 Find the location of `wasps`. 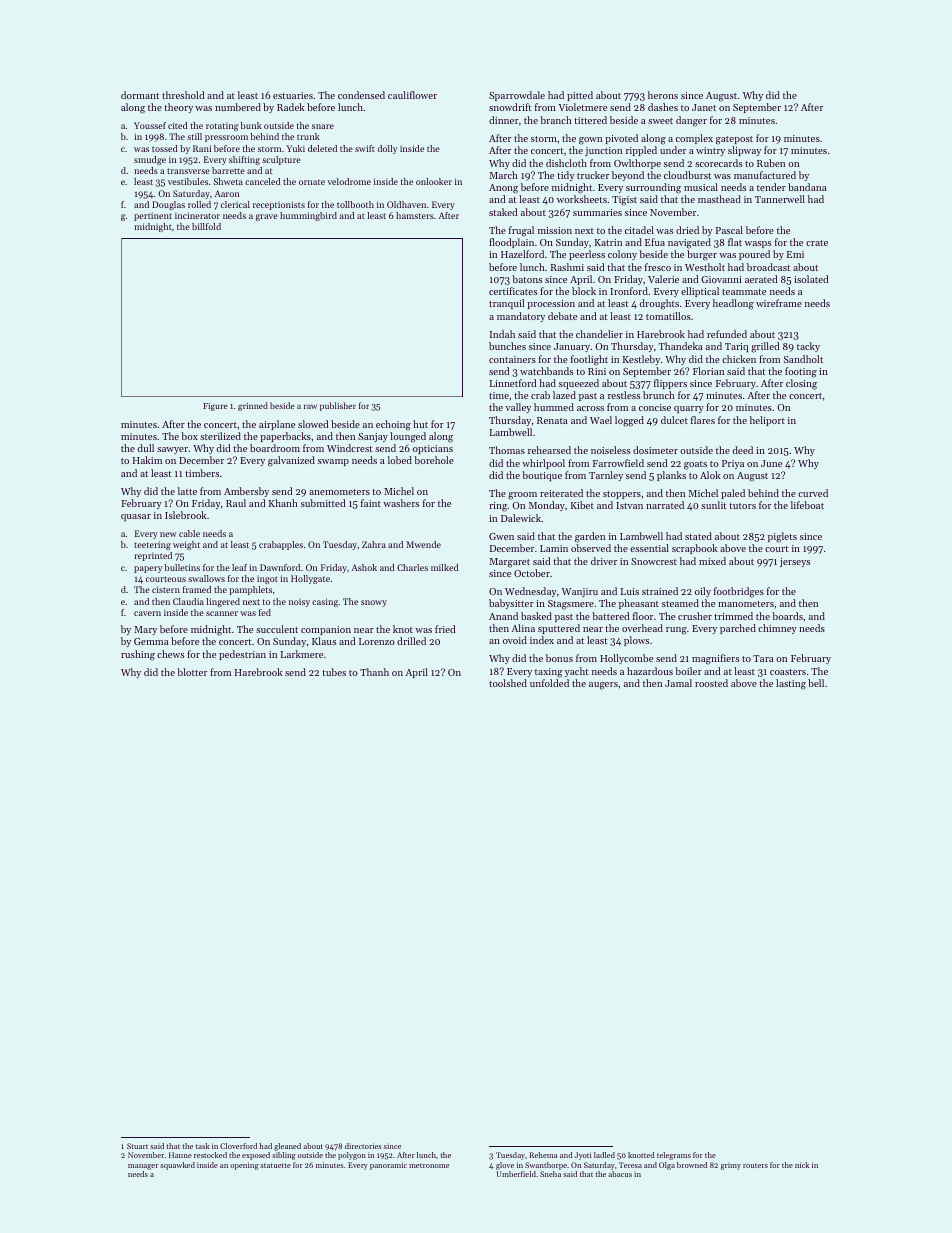

wasps is located at coordinates (758, 244).
